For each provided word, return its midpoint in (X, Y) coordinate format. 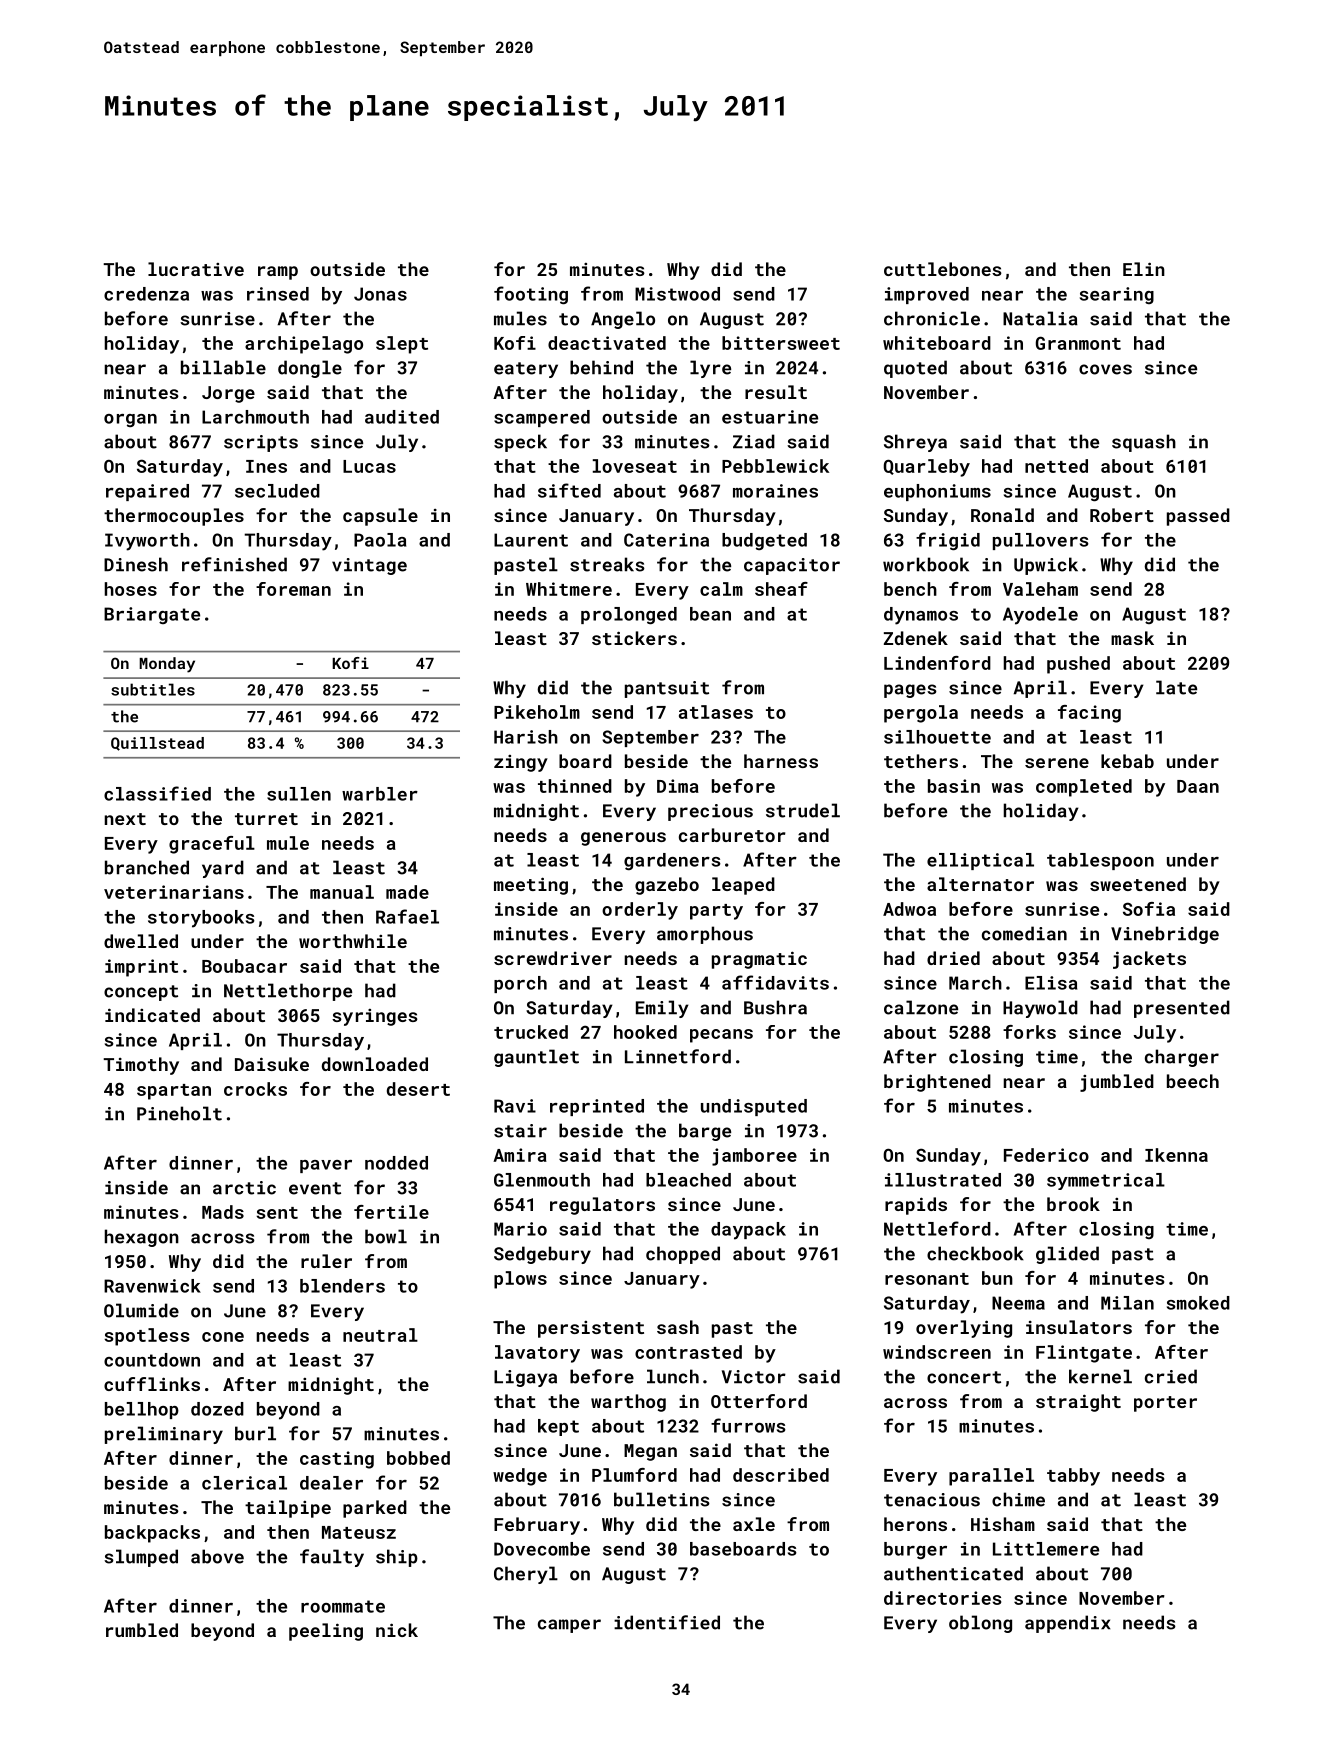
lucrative (196, 269)
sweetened (1138, 884)
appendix (1067, 1624)
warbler (380, 794)
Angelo (623, 320)
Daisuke (272, 1064)
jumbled (1117, 1083)
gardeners (672, 861)
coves (1105, 369)
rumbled (142, 1630)
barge (705, 1132)
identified (667, 1622)
